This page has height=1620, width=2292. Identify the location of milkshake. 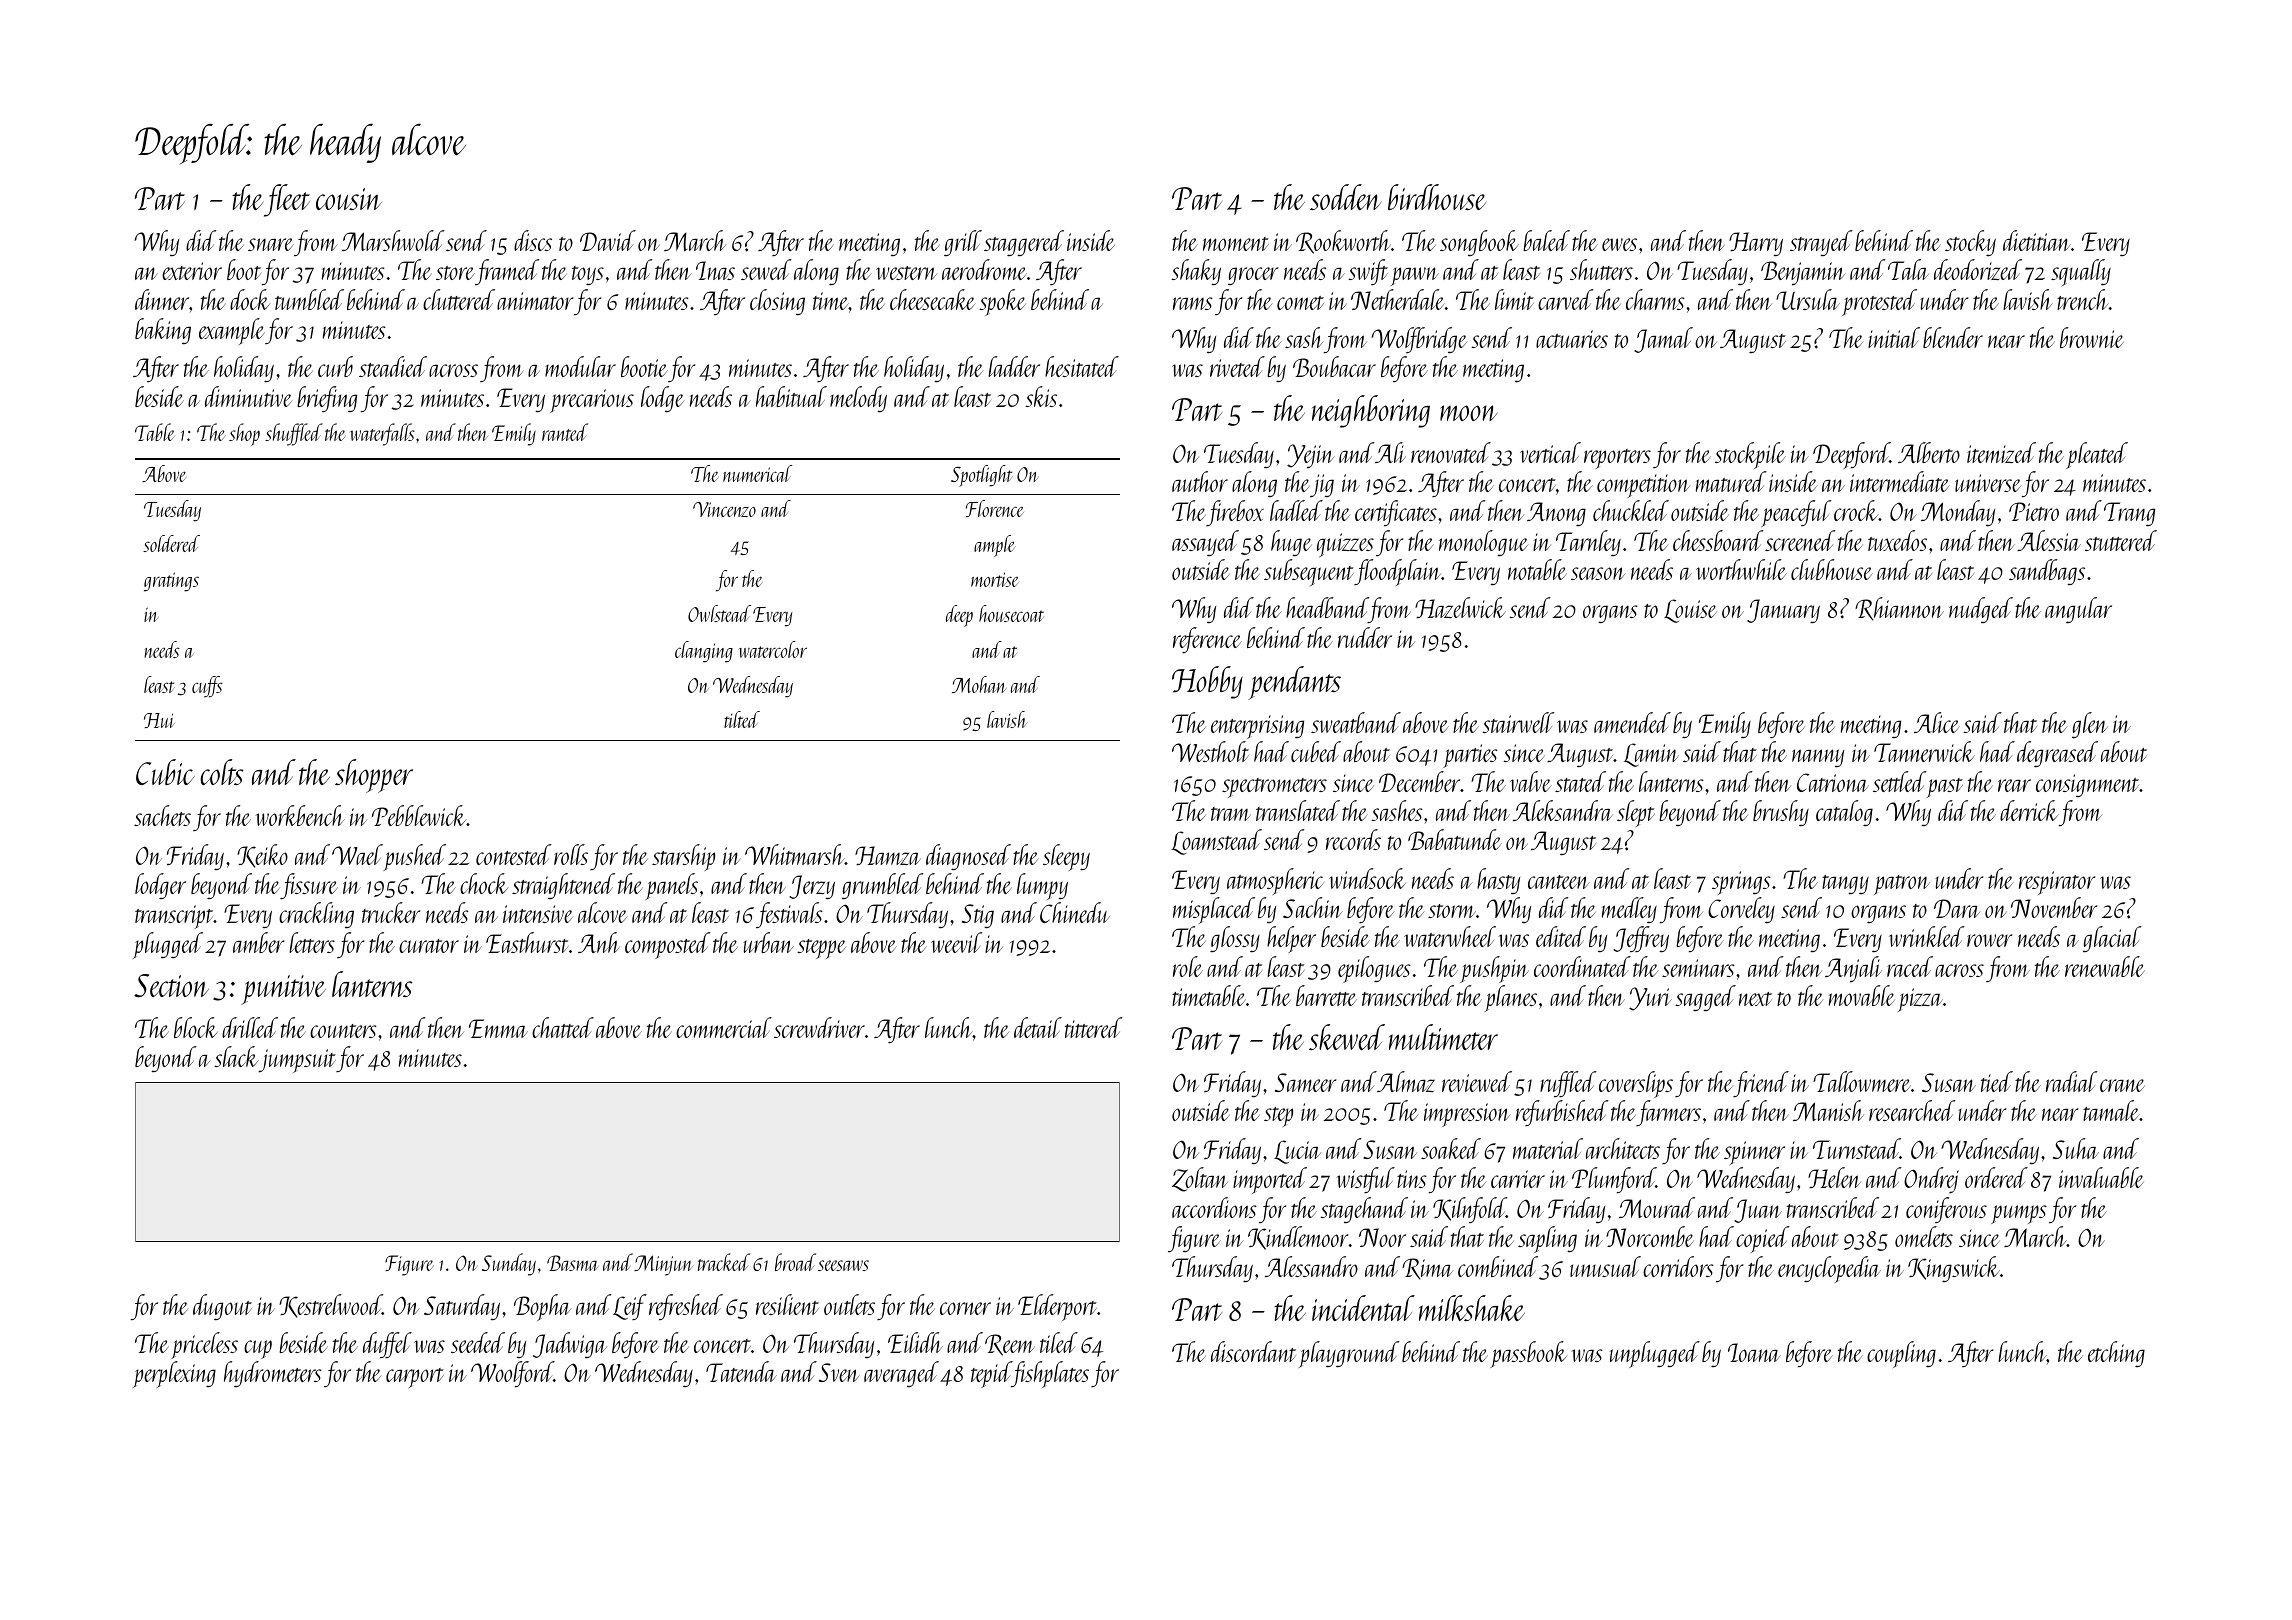
(1472, 1308).
